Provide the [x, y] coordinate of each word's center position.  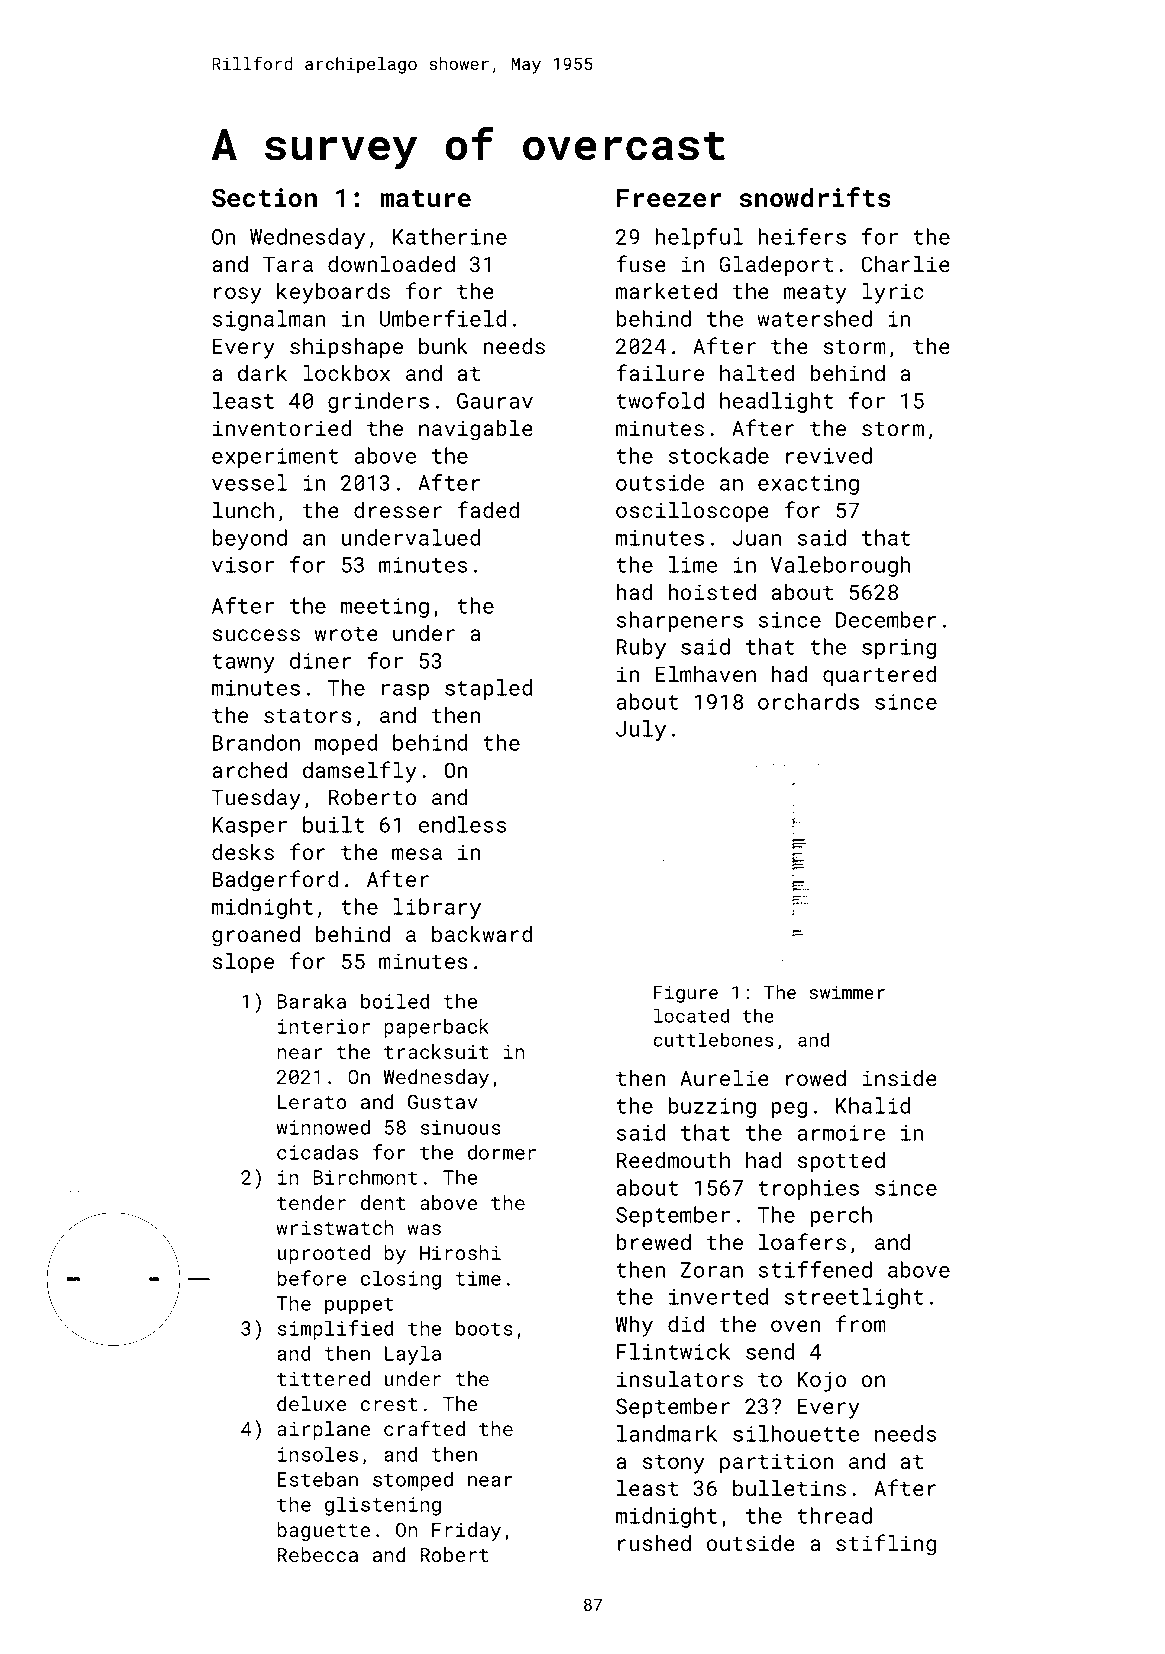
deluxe [311, 1403]
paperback [436, 1028]
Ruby [641, 648]
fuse [641, 263]
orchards [808, 701]
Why [634, 1326]
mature [426, 199]
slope [243, 963]
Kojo [822, 1381]
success [256, 635]
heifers [802, 236]
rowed [816, 1078]
